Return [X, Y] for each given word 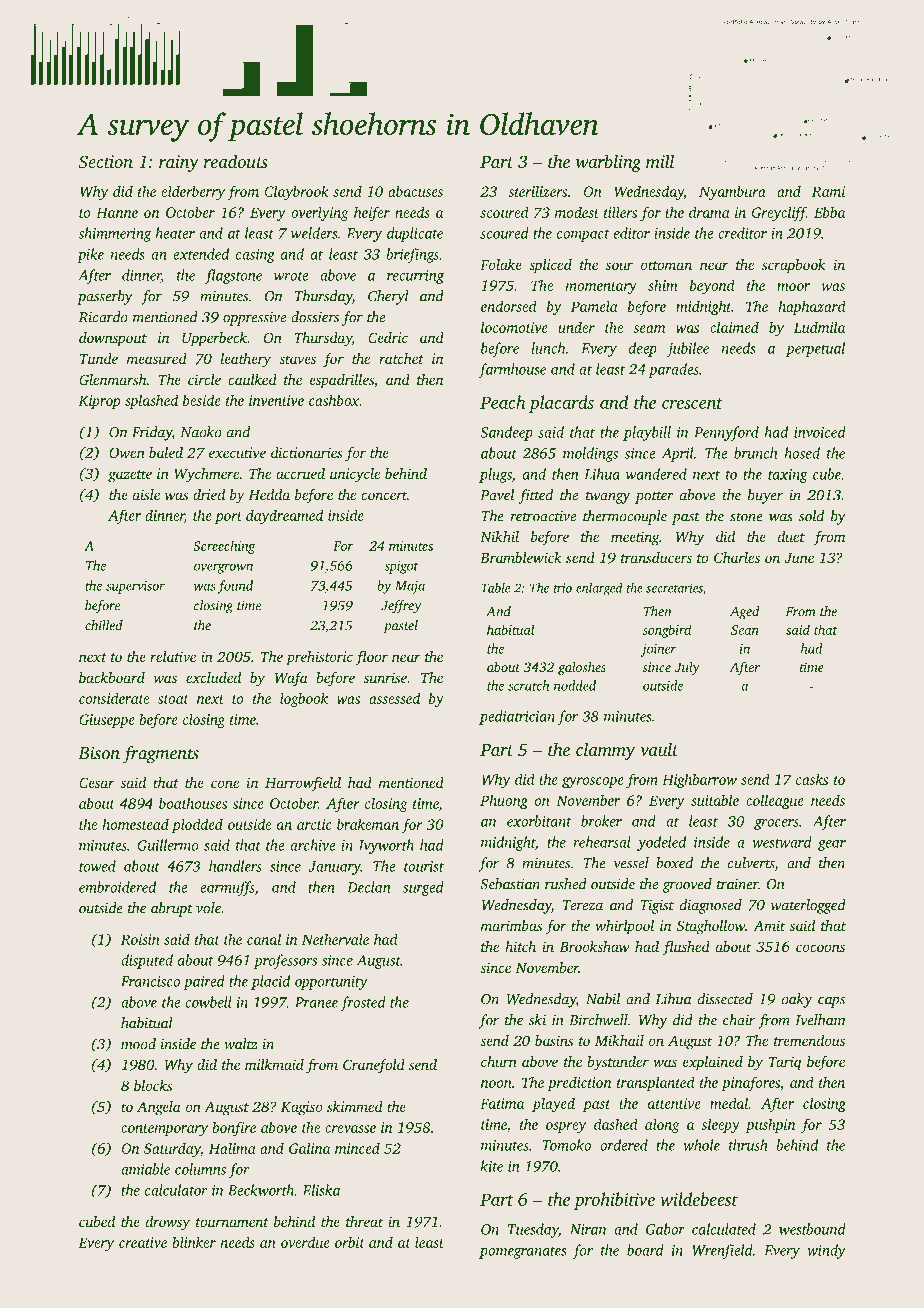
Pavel [497, 495]
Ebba [829, 212]
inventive [276, 400]
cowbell [208, 1002]
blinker [194, 1242]
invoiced [819, 432]
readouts [236, 161]
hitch [520, 946]
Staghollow [711, 927]
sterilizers [537, 191]
